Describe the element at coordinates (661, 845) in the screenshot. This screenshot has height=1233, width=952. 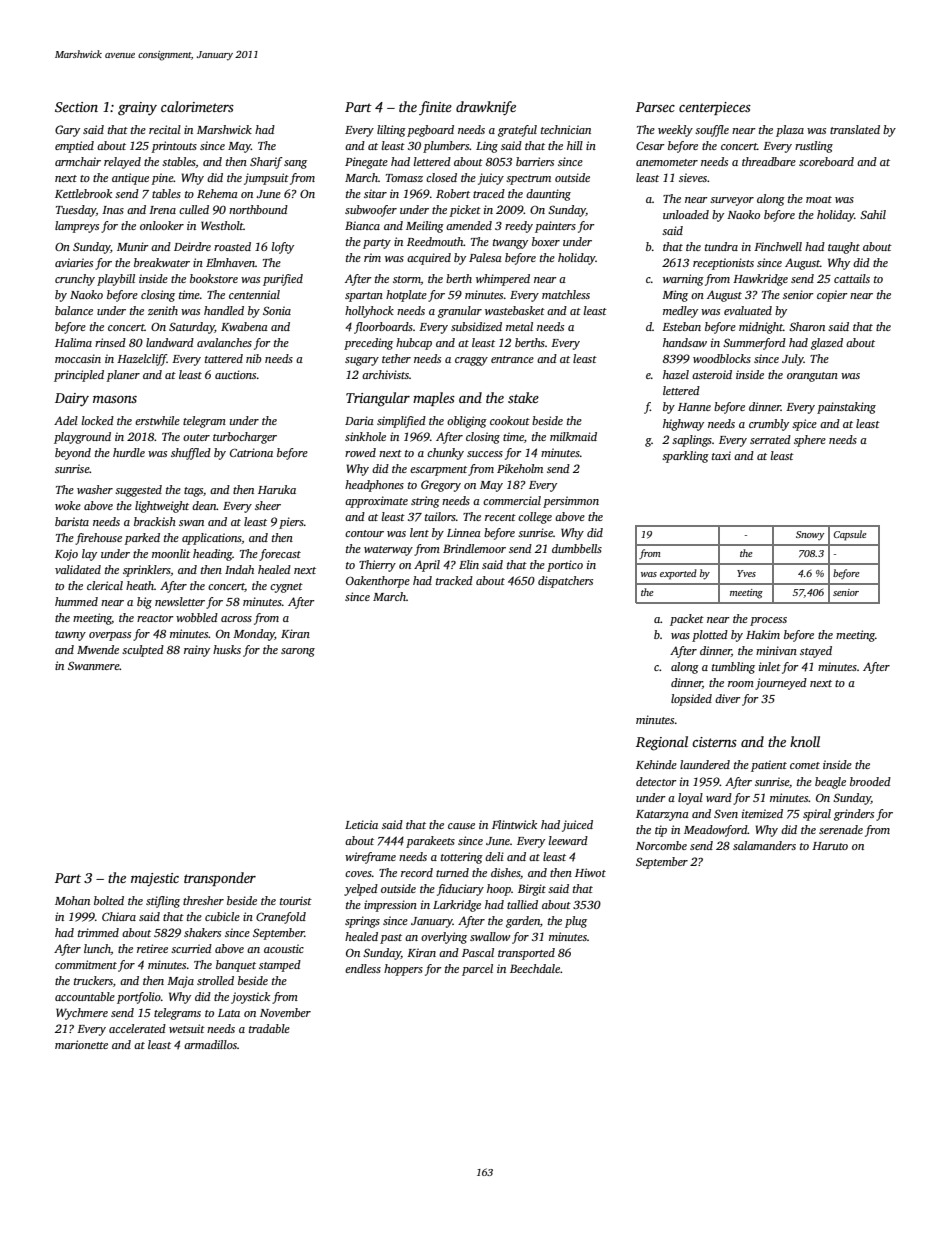
I see `Norcombe` at that location.
